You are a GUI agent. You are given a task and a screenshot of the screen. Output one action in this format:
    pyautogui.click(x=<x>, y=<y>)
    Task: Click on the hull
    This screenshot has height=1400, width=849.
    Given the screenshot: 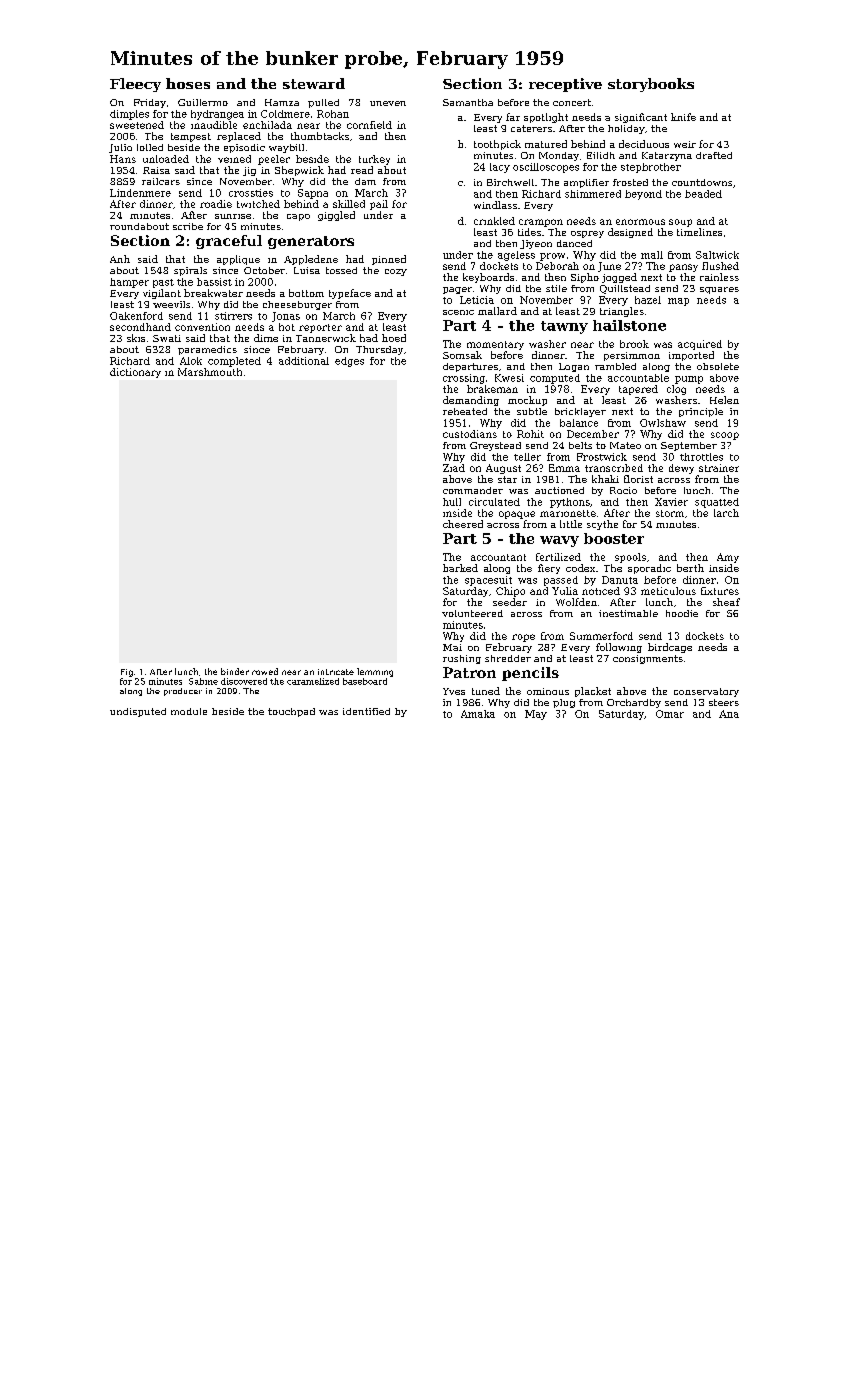 What is the action you would take?
    pyautogui.click(x=452, y=502)
